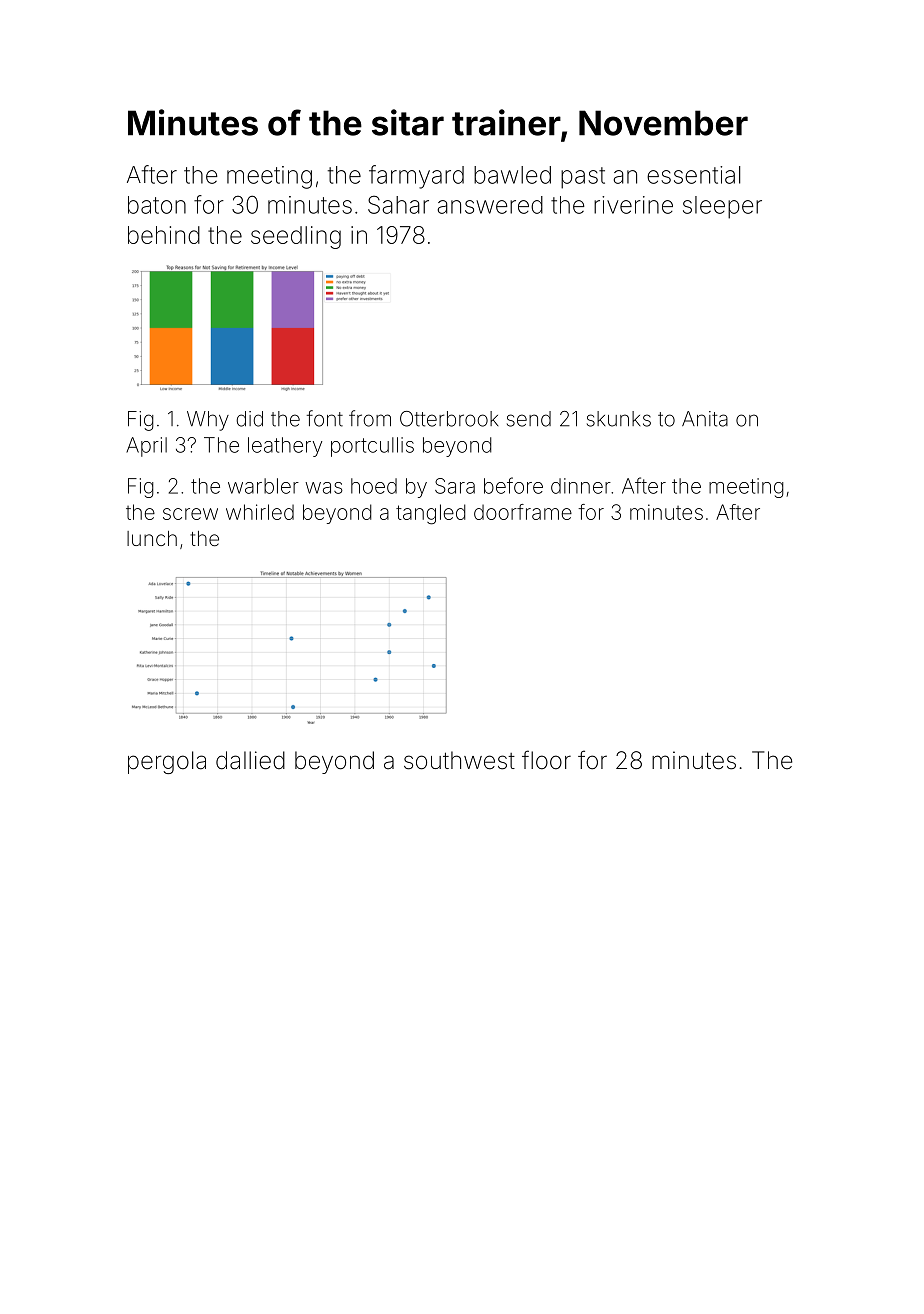  Describe the element at coordinates (693, 175) in the screenshot. I see `essential` at that location.
